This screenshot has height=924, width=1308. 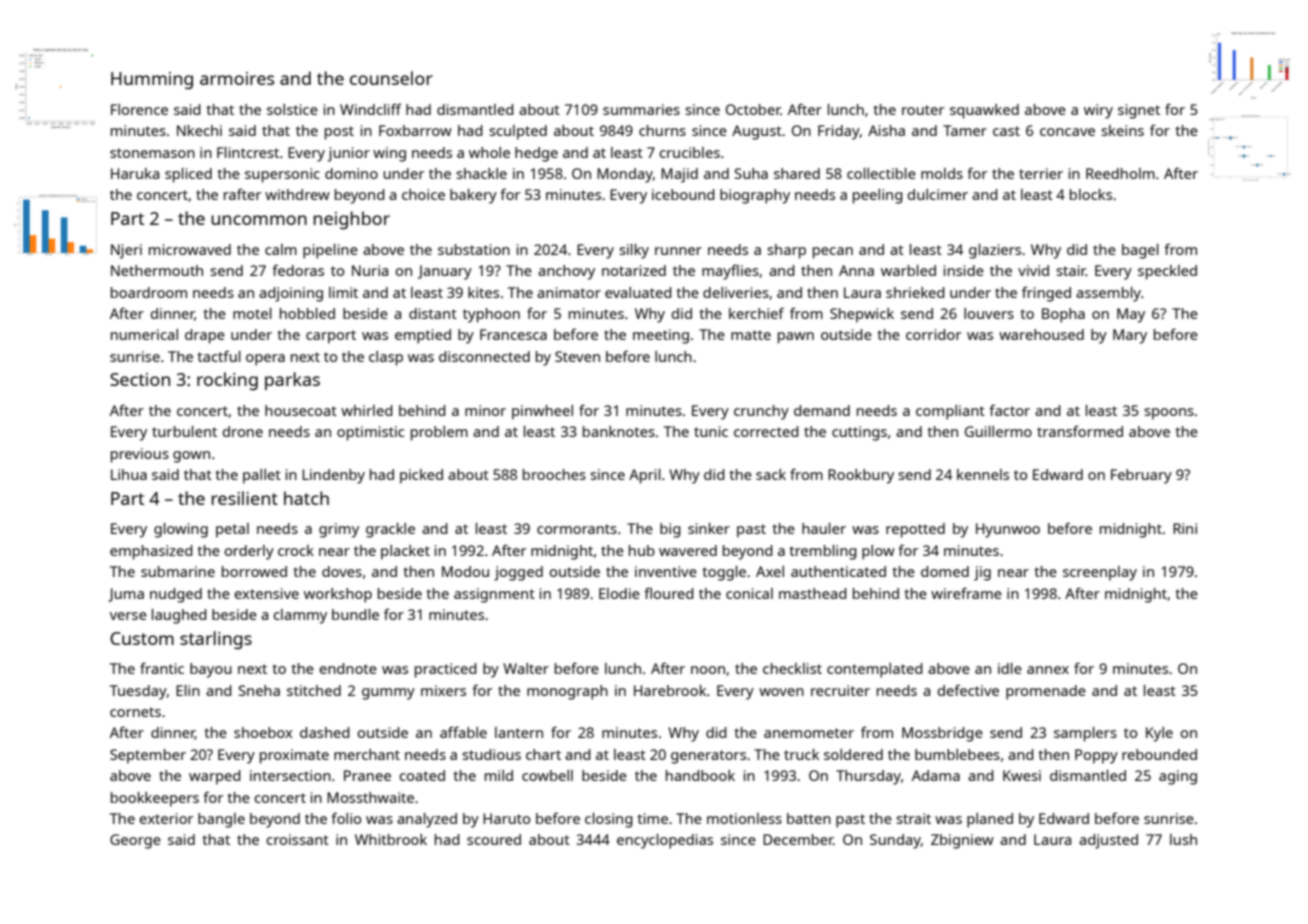 What do you see at coordinates (962, 841) in the screenshot?
I see `Zbigniew` at bounding box center [962, 841].
